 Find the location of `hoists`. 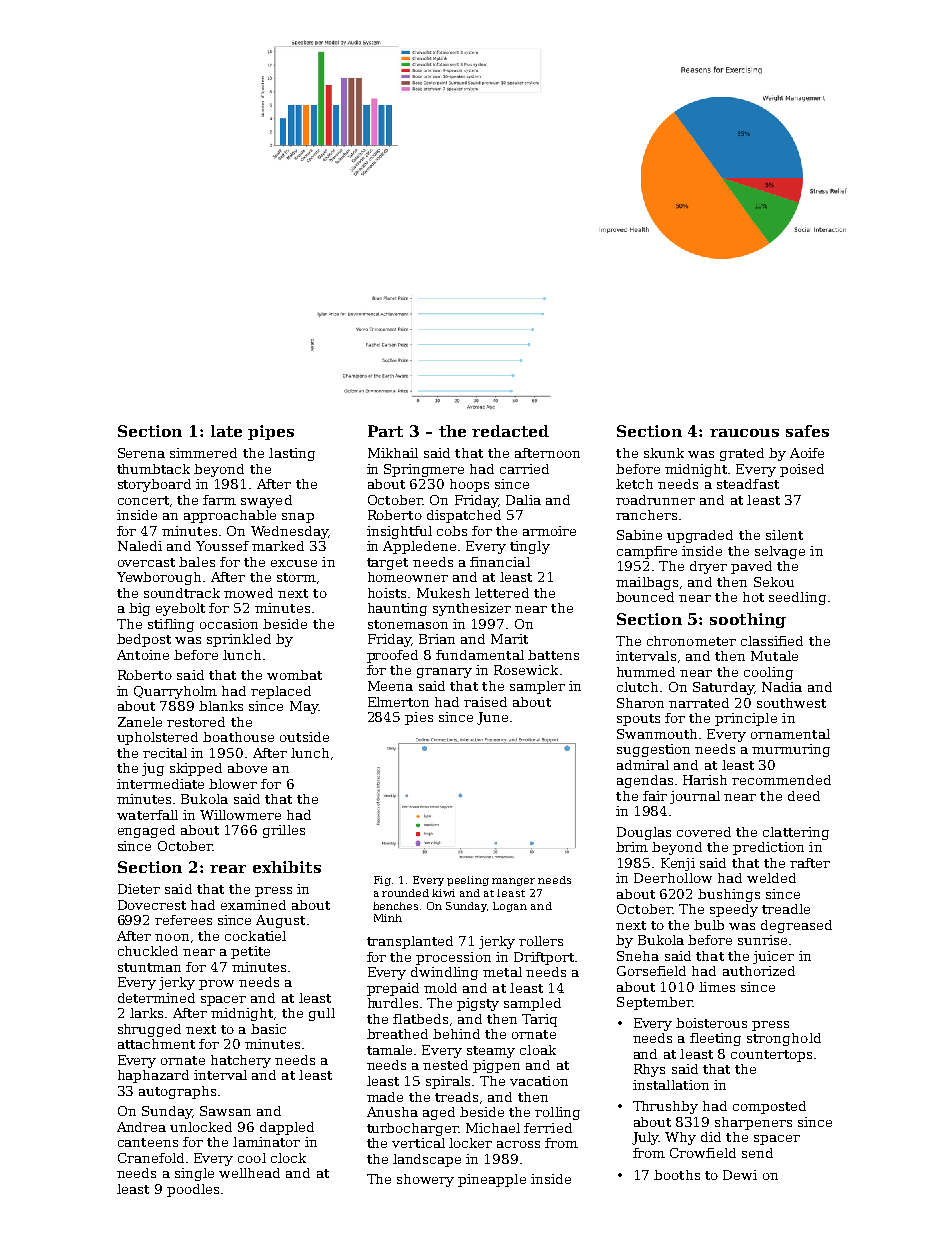

hoists is located at coordinates (387, 593).
